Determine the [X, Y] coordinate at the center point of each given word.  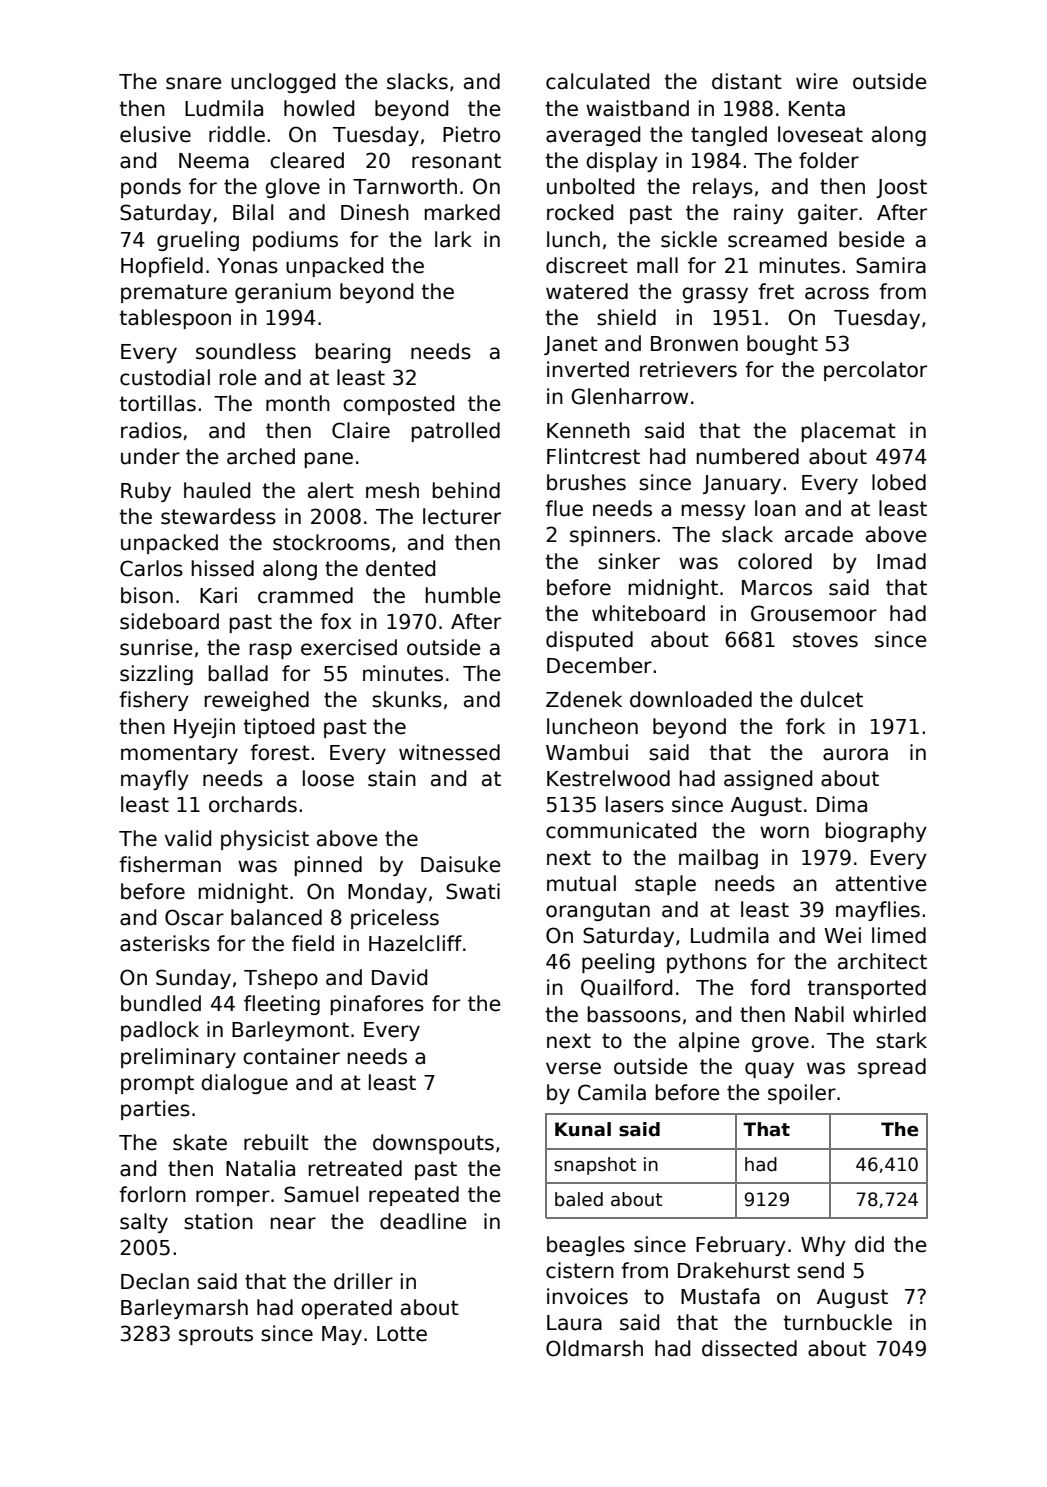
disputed [589, 641]
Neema [214, 161]
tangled [729, 136]
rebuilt [276, 1142]
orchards [253, 804]
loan [775, 508]
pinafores [377, 1005]
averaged [593, 136]
